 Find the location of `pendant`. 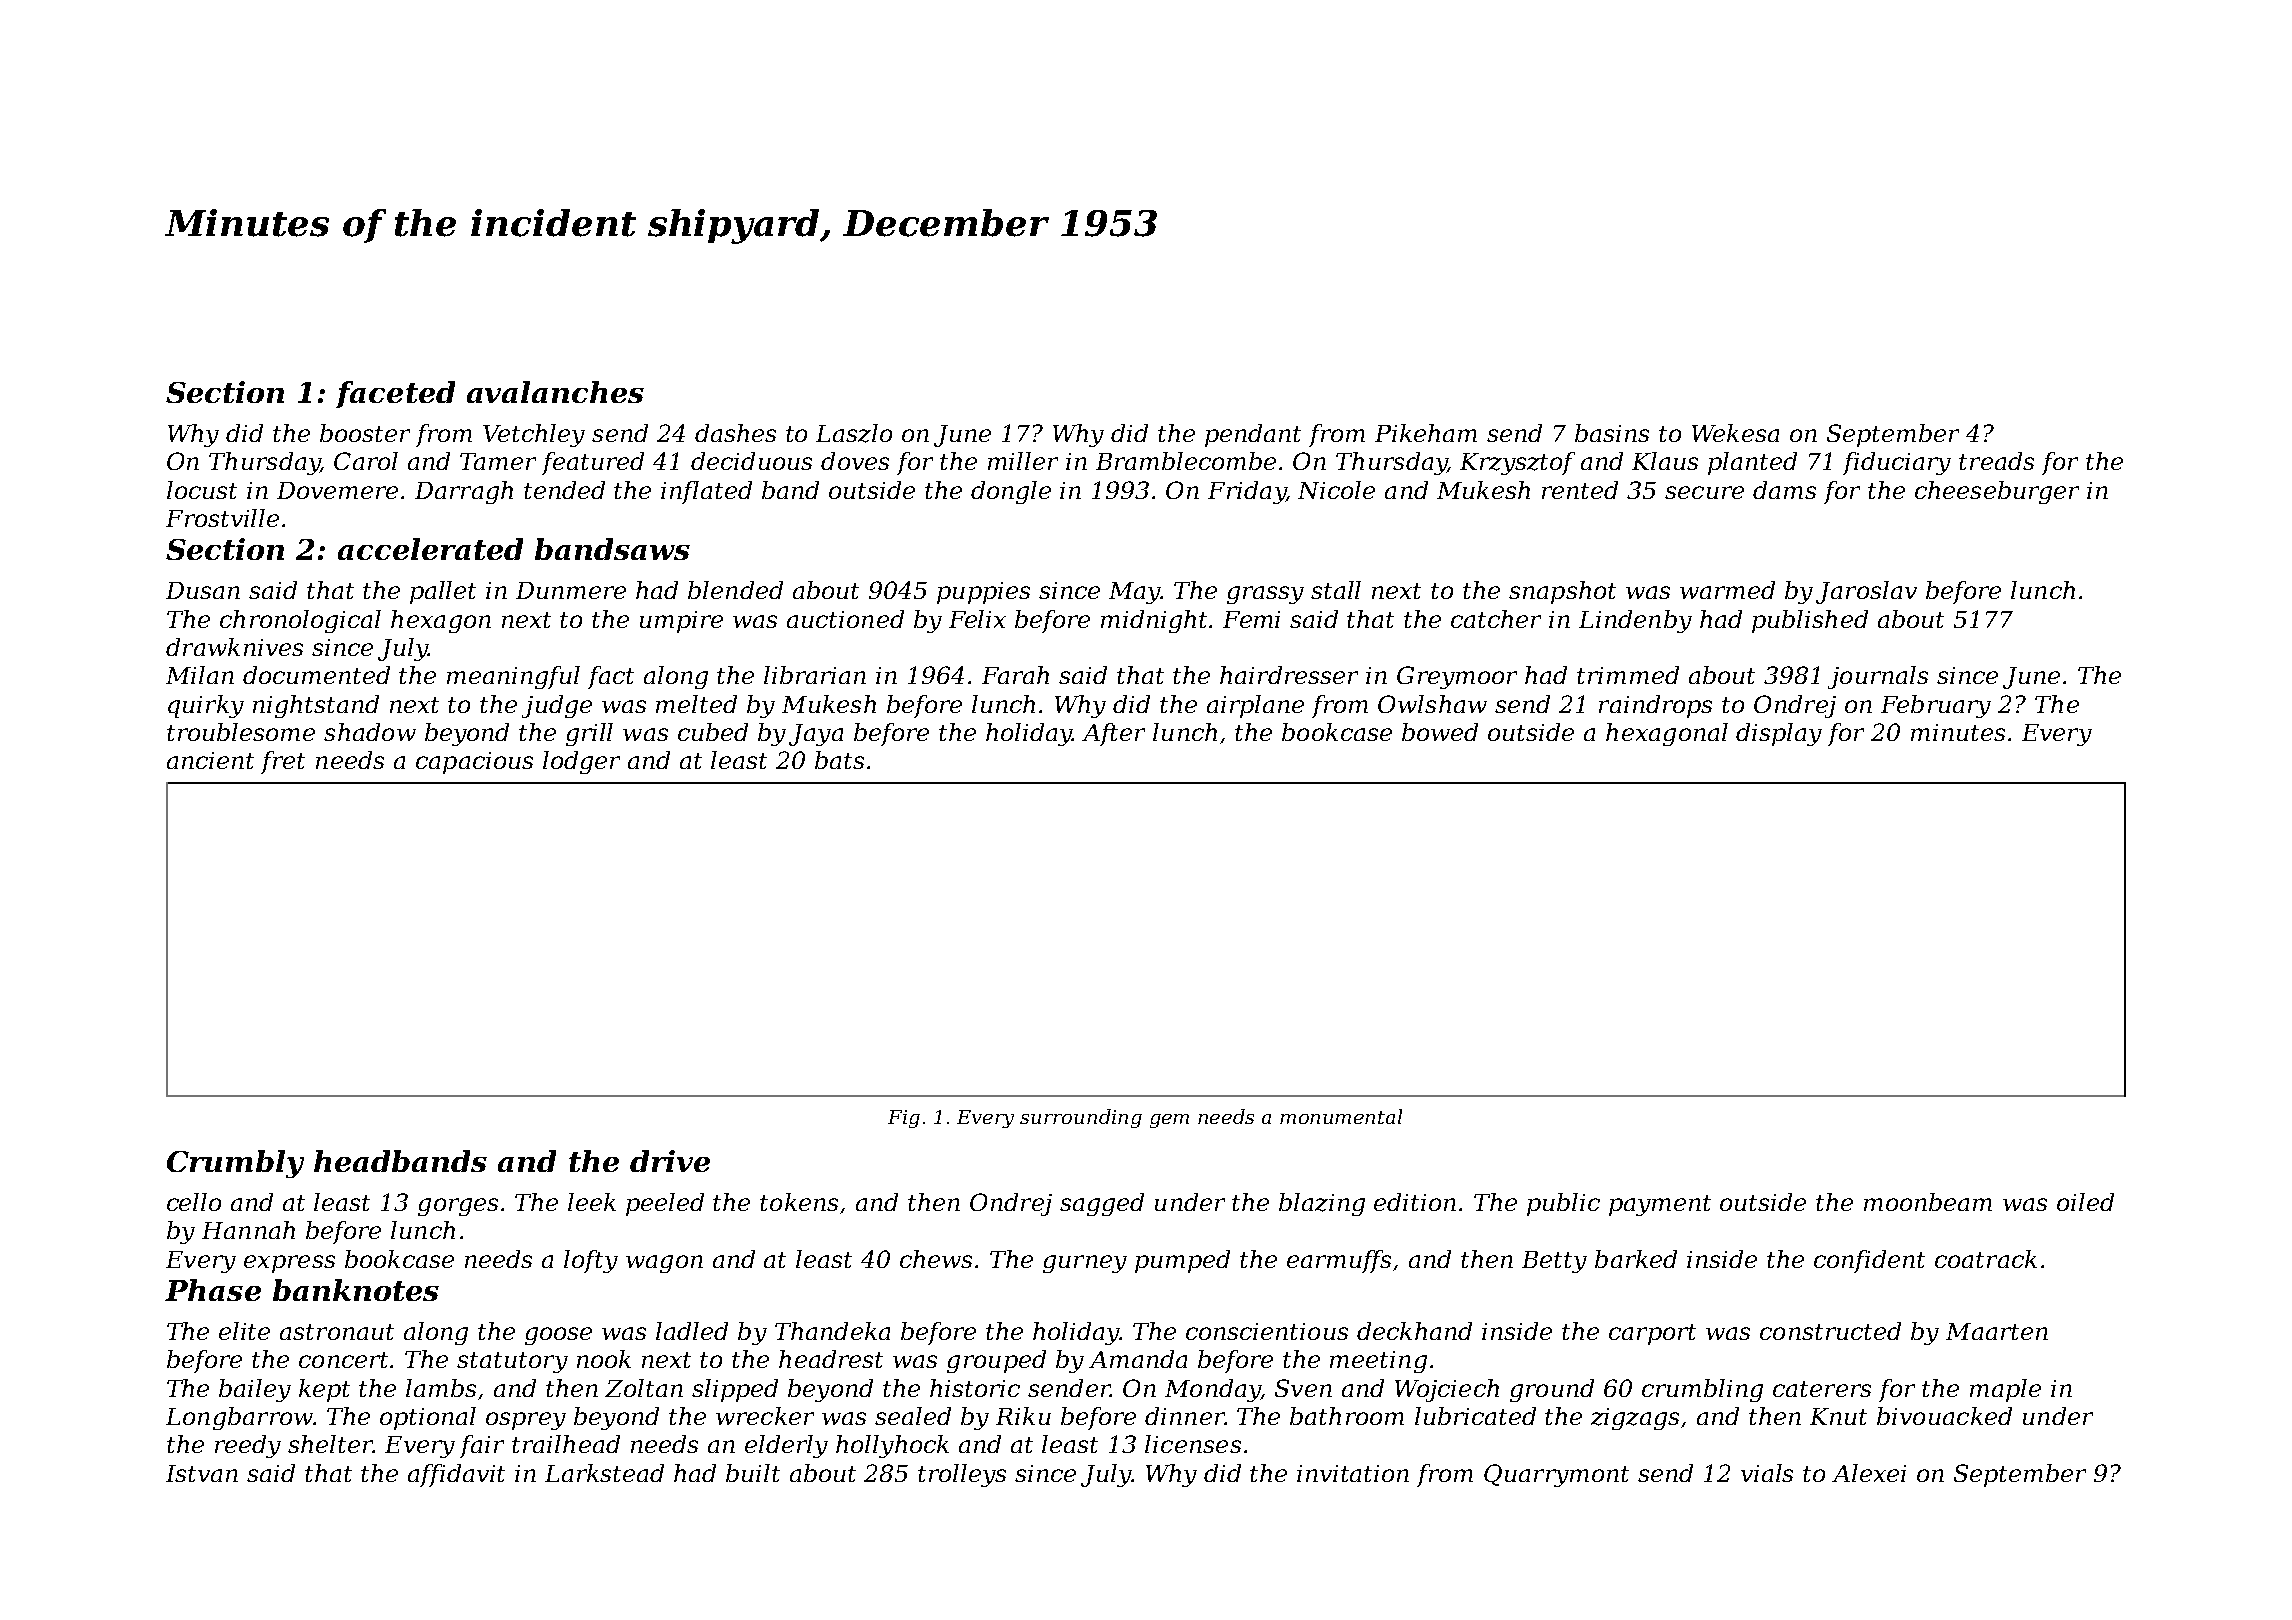

pendant is located at coordinates (1253, 435).
